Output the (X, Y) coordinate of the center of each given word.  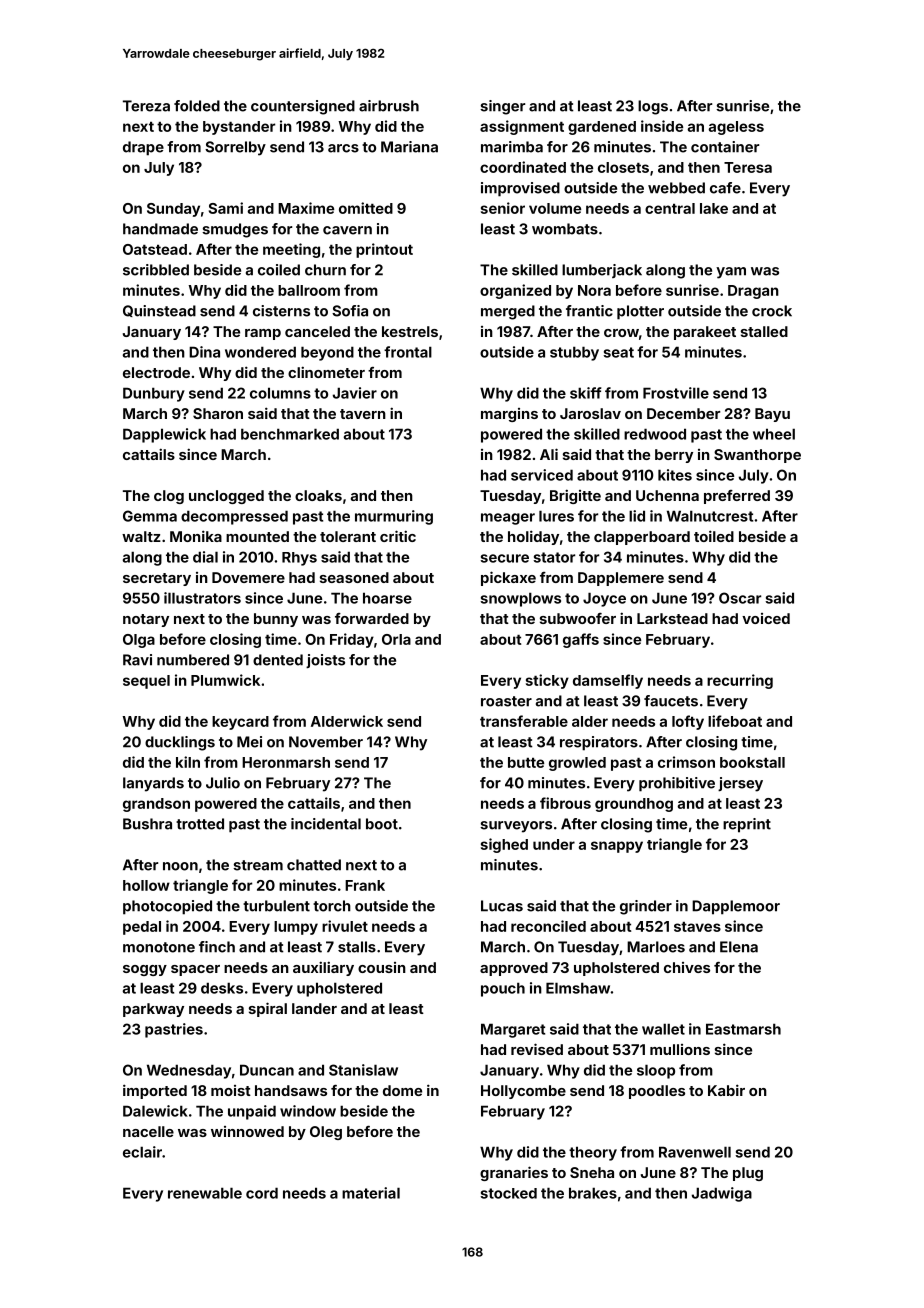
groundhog (634, 805)
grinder (646, 907)
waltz (141, 536)
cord (262, 1193)
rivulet (345, 926)
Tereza (146, 106)
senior (503, 208)
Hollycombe (523, 1092)
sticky (547, 681)
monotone (159, 947)
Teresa (748, 167)
